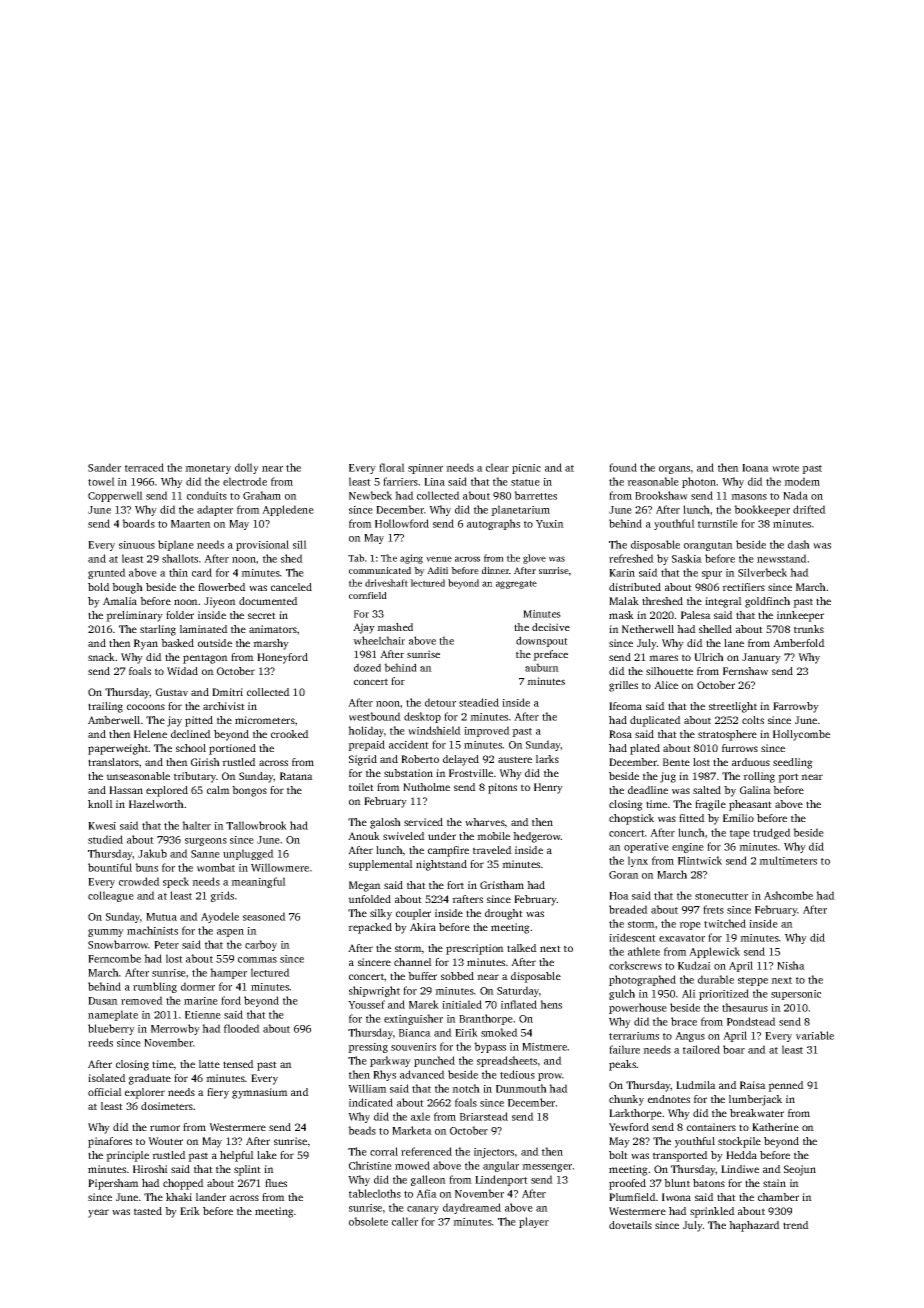  I want to click on breaded, so click(628, 909).
